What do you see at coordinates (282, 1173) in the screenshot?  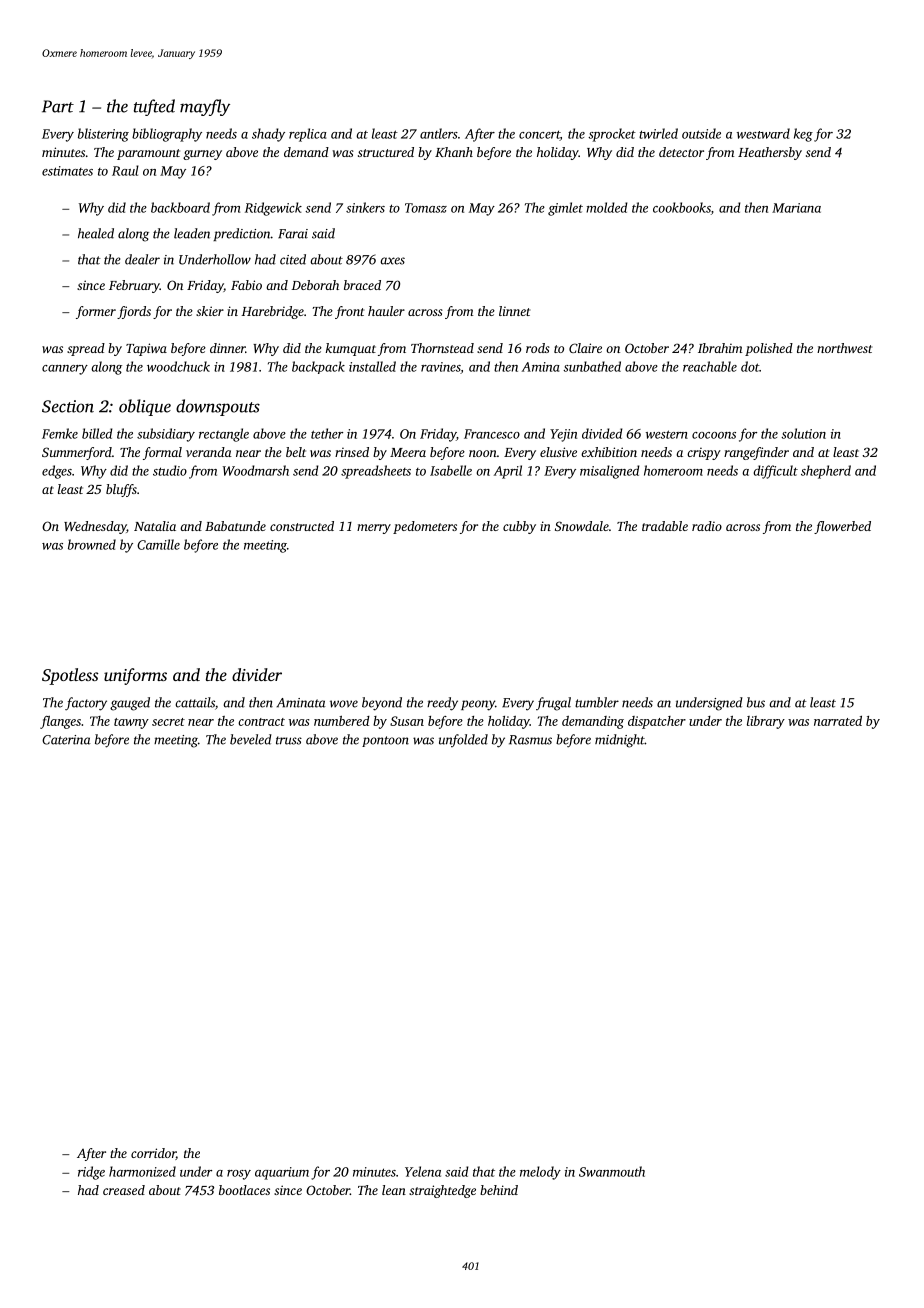 I see `aquarium` at bounding box center [282, 1173].
